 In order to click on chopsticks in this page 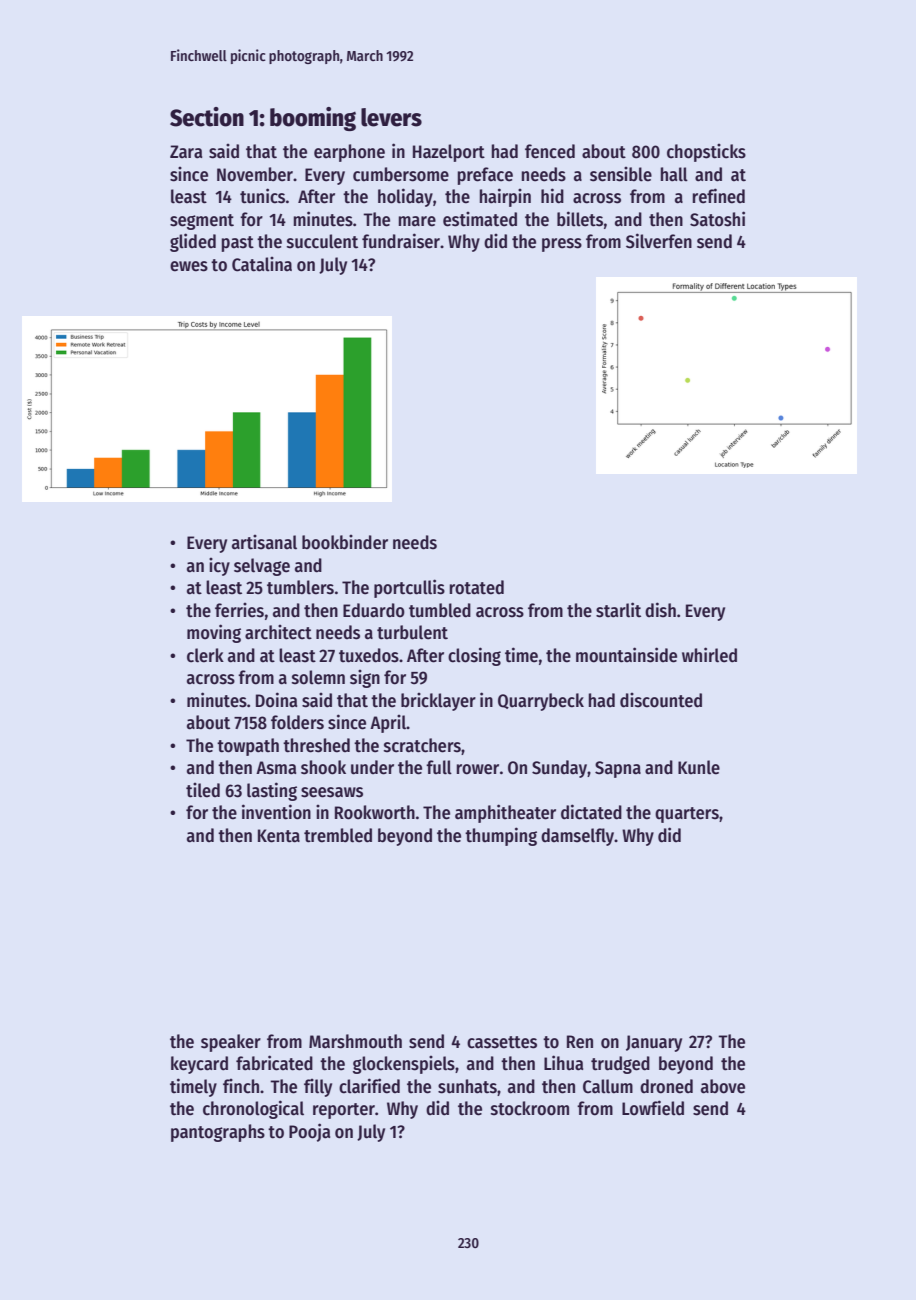, I will do `click(706, 153)`.
